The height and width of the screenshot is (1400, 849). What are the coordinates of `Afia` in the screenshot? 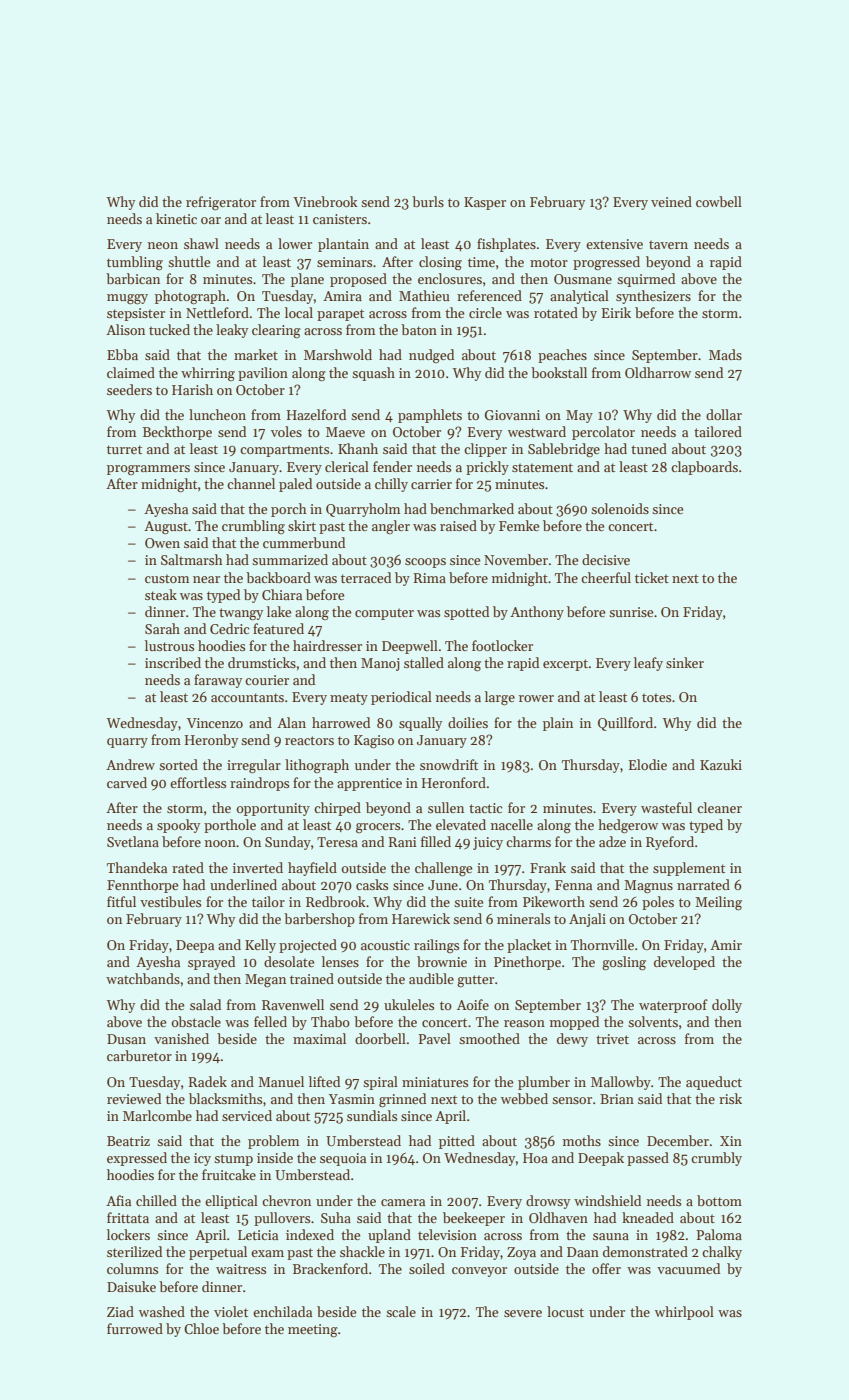 It's located at (118, 1200).
